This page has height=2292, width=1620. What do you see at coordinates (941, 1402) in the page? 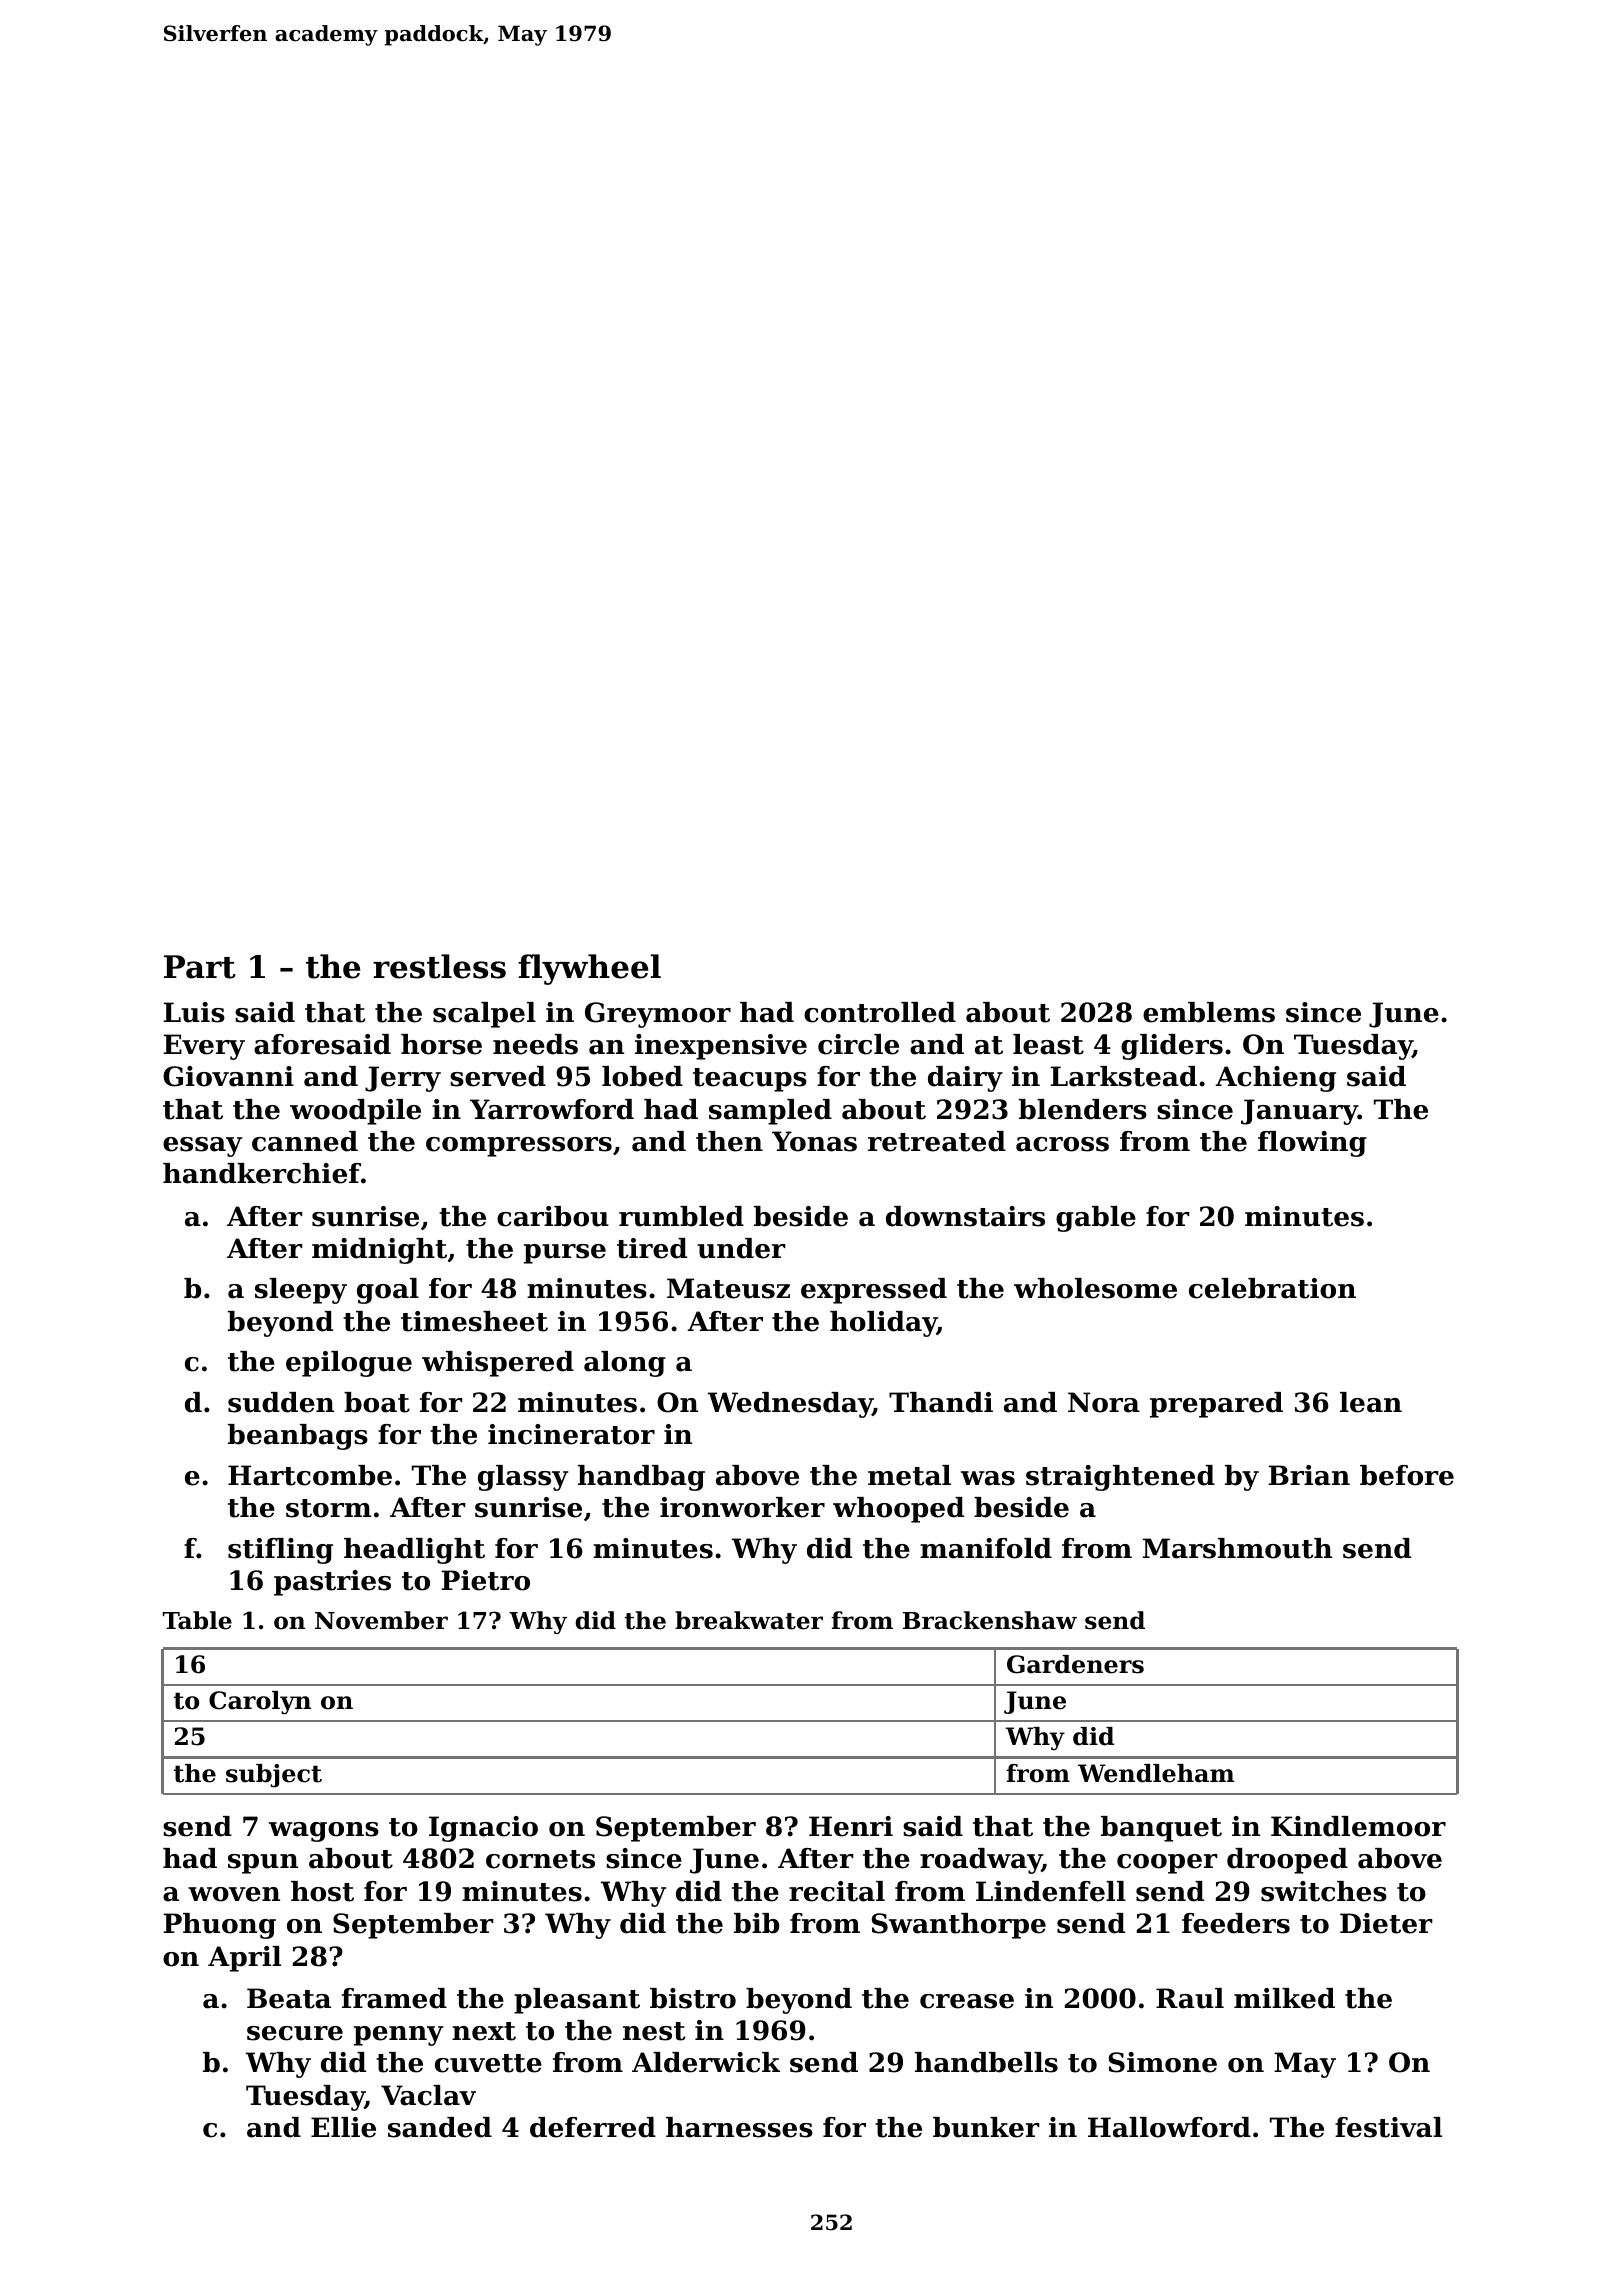
I see `Thandi` at bounding box center [941, 1402].
